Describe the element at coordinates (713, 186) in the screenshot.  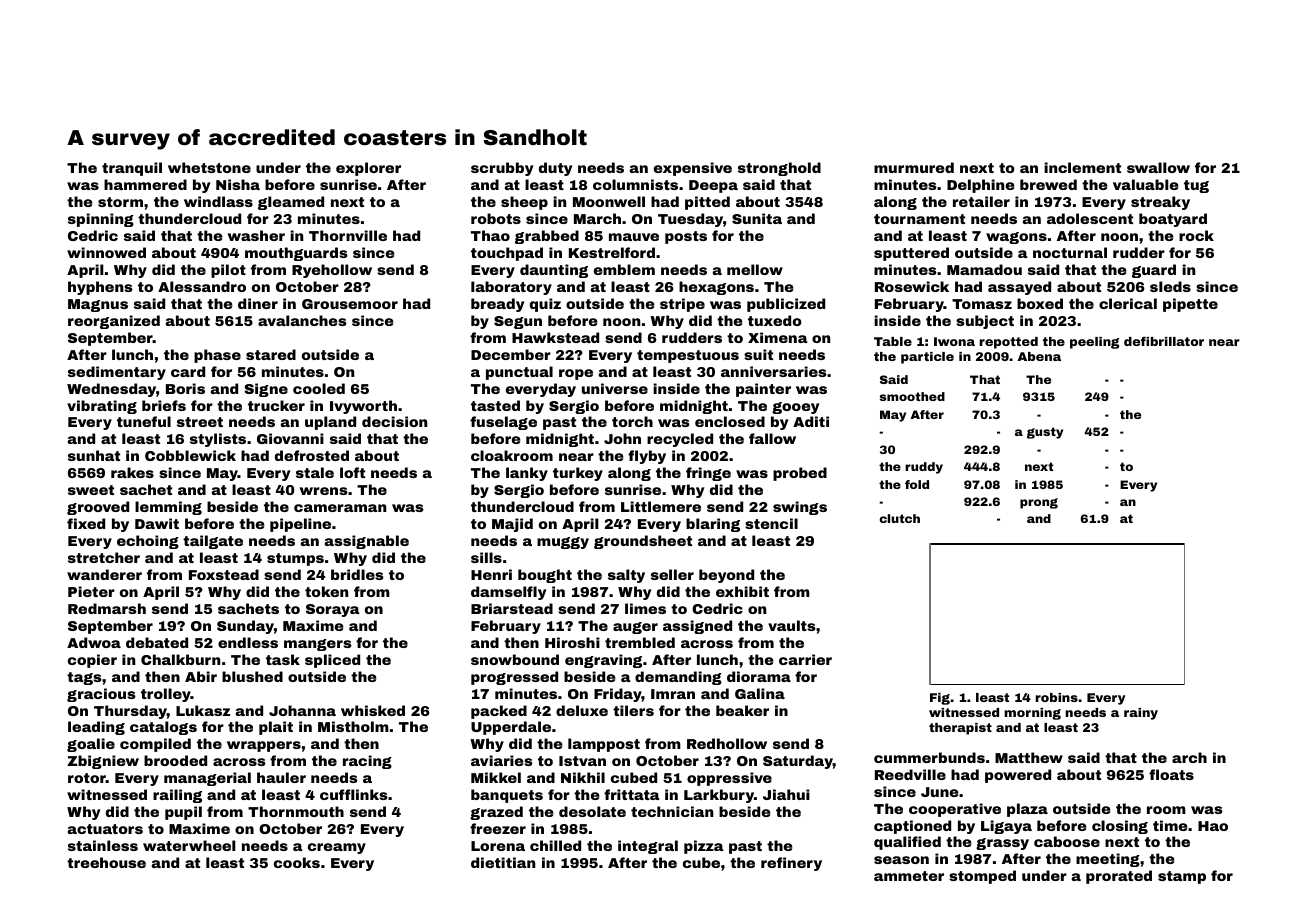
I see `Deepa` at that location.
